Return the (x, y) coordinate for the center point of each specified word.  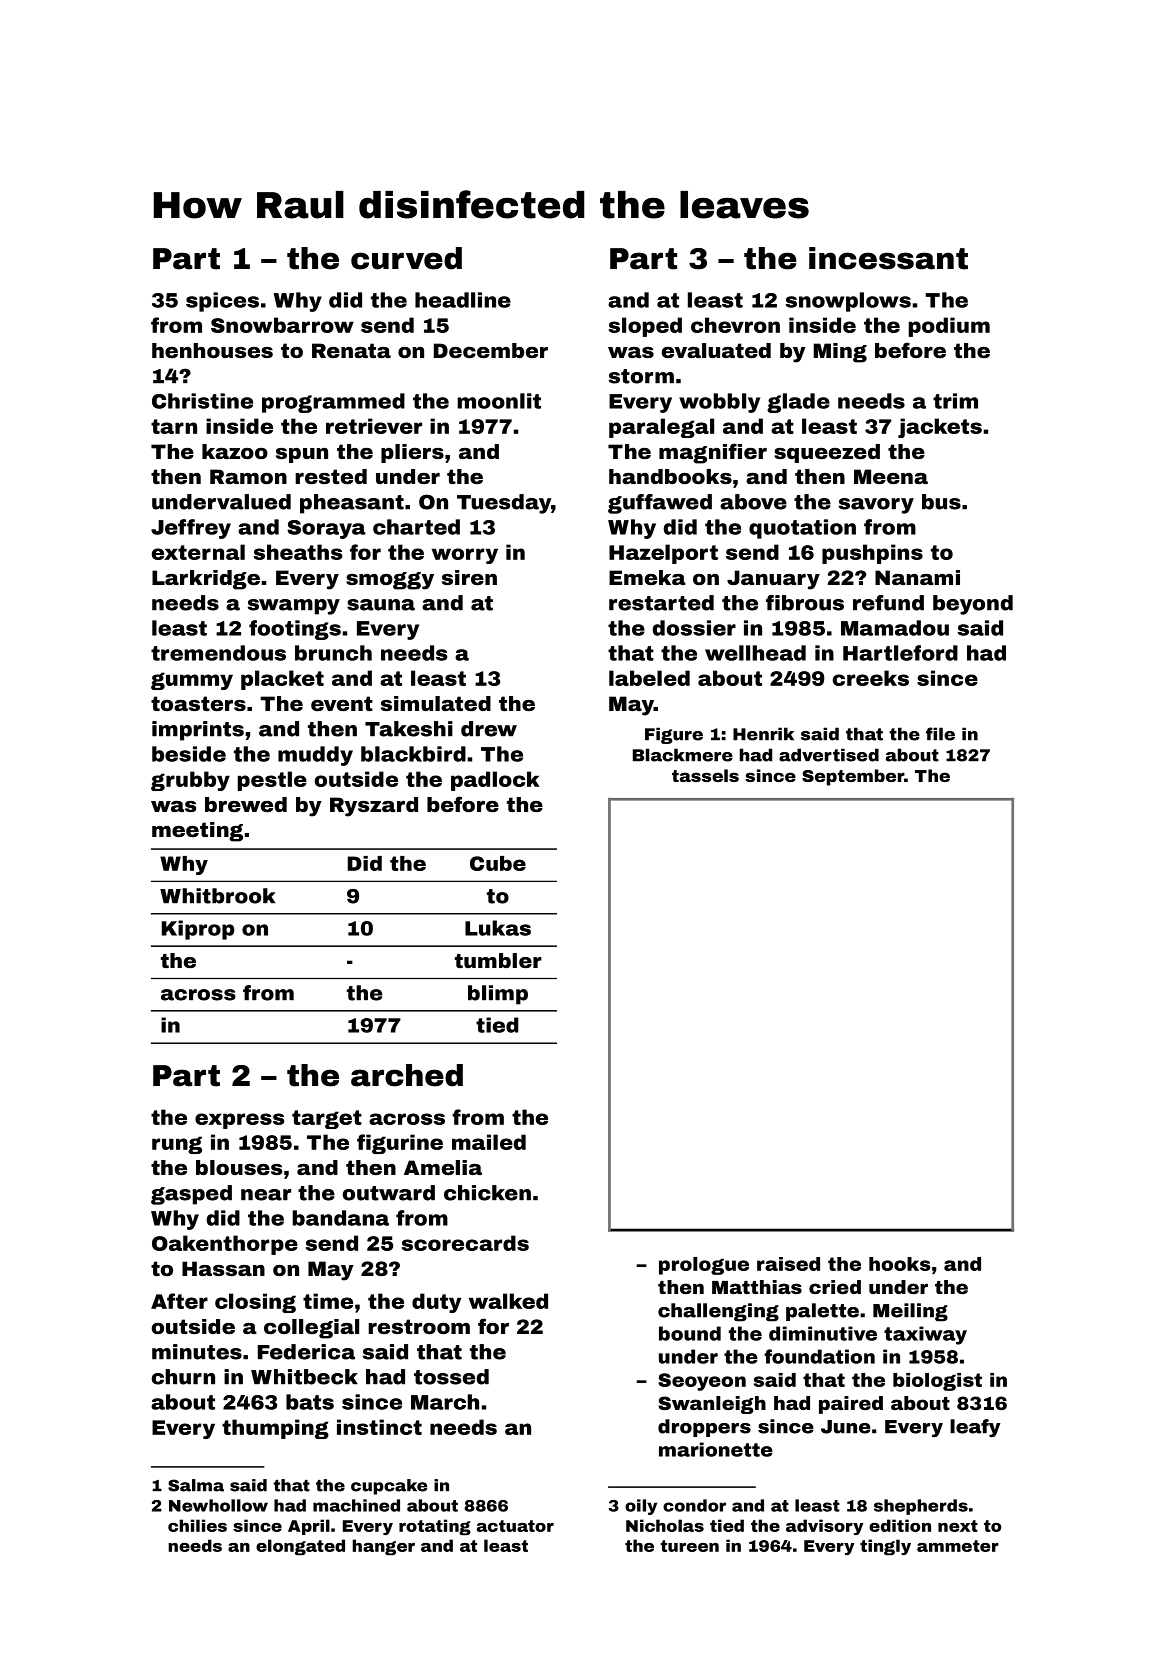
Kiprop (198, 930)
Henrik (763, 734)
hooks (900, 1264)
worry (465, 556)
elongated (300, 1547)
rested (331, 476)
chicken (487, 1193)
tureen (689, 1546)
